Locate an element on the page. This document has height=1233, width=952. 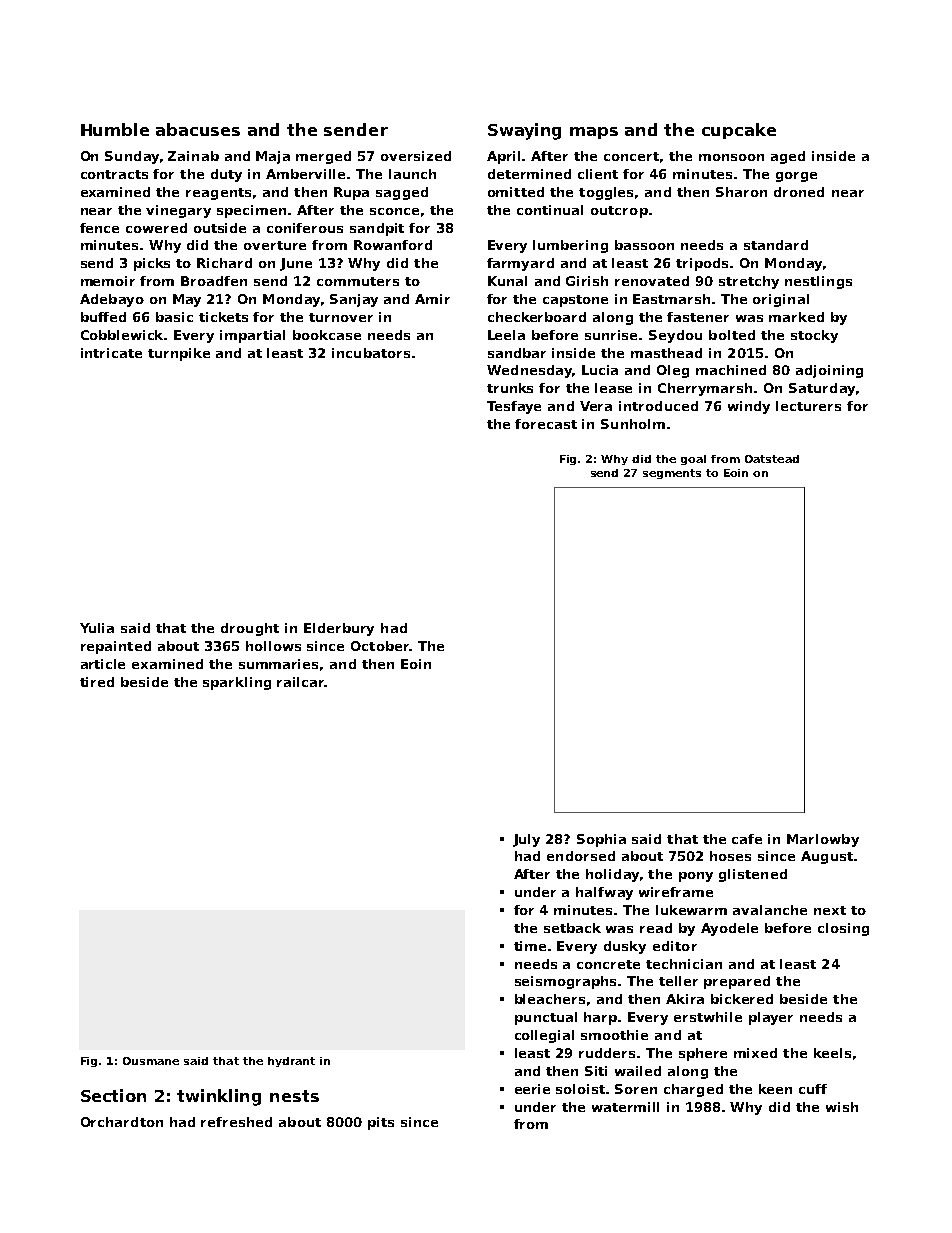
Ousmane is located at coordinates (151, 1061).
